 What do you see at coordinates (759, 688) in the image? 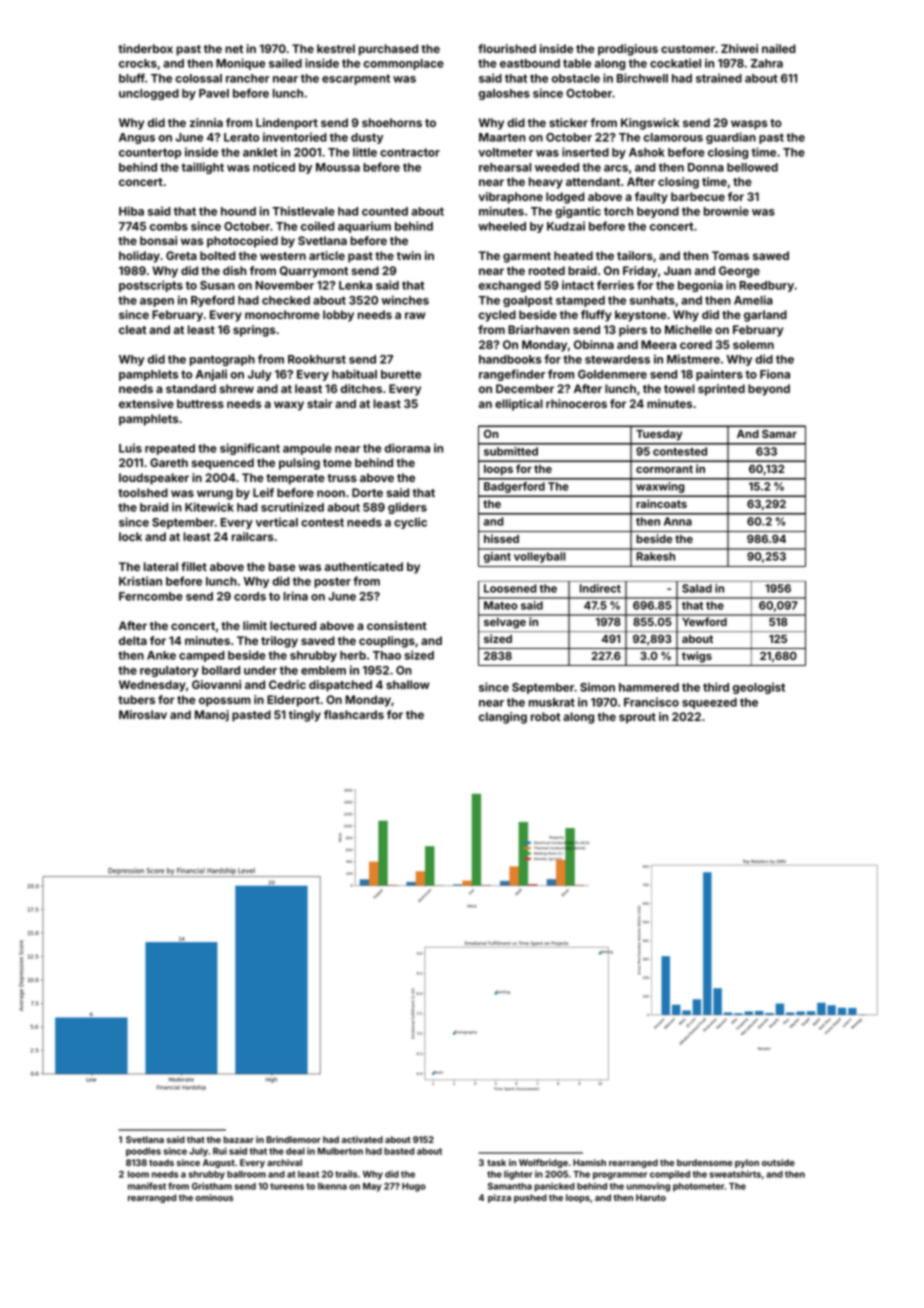
I see `geologist` at bounding box center [759, 688].
